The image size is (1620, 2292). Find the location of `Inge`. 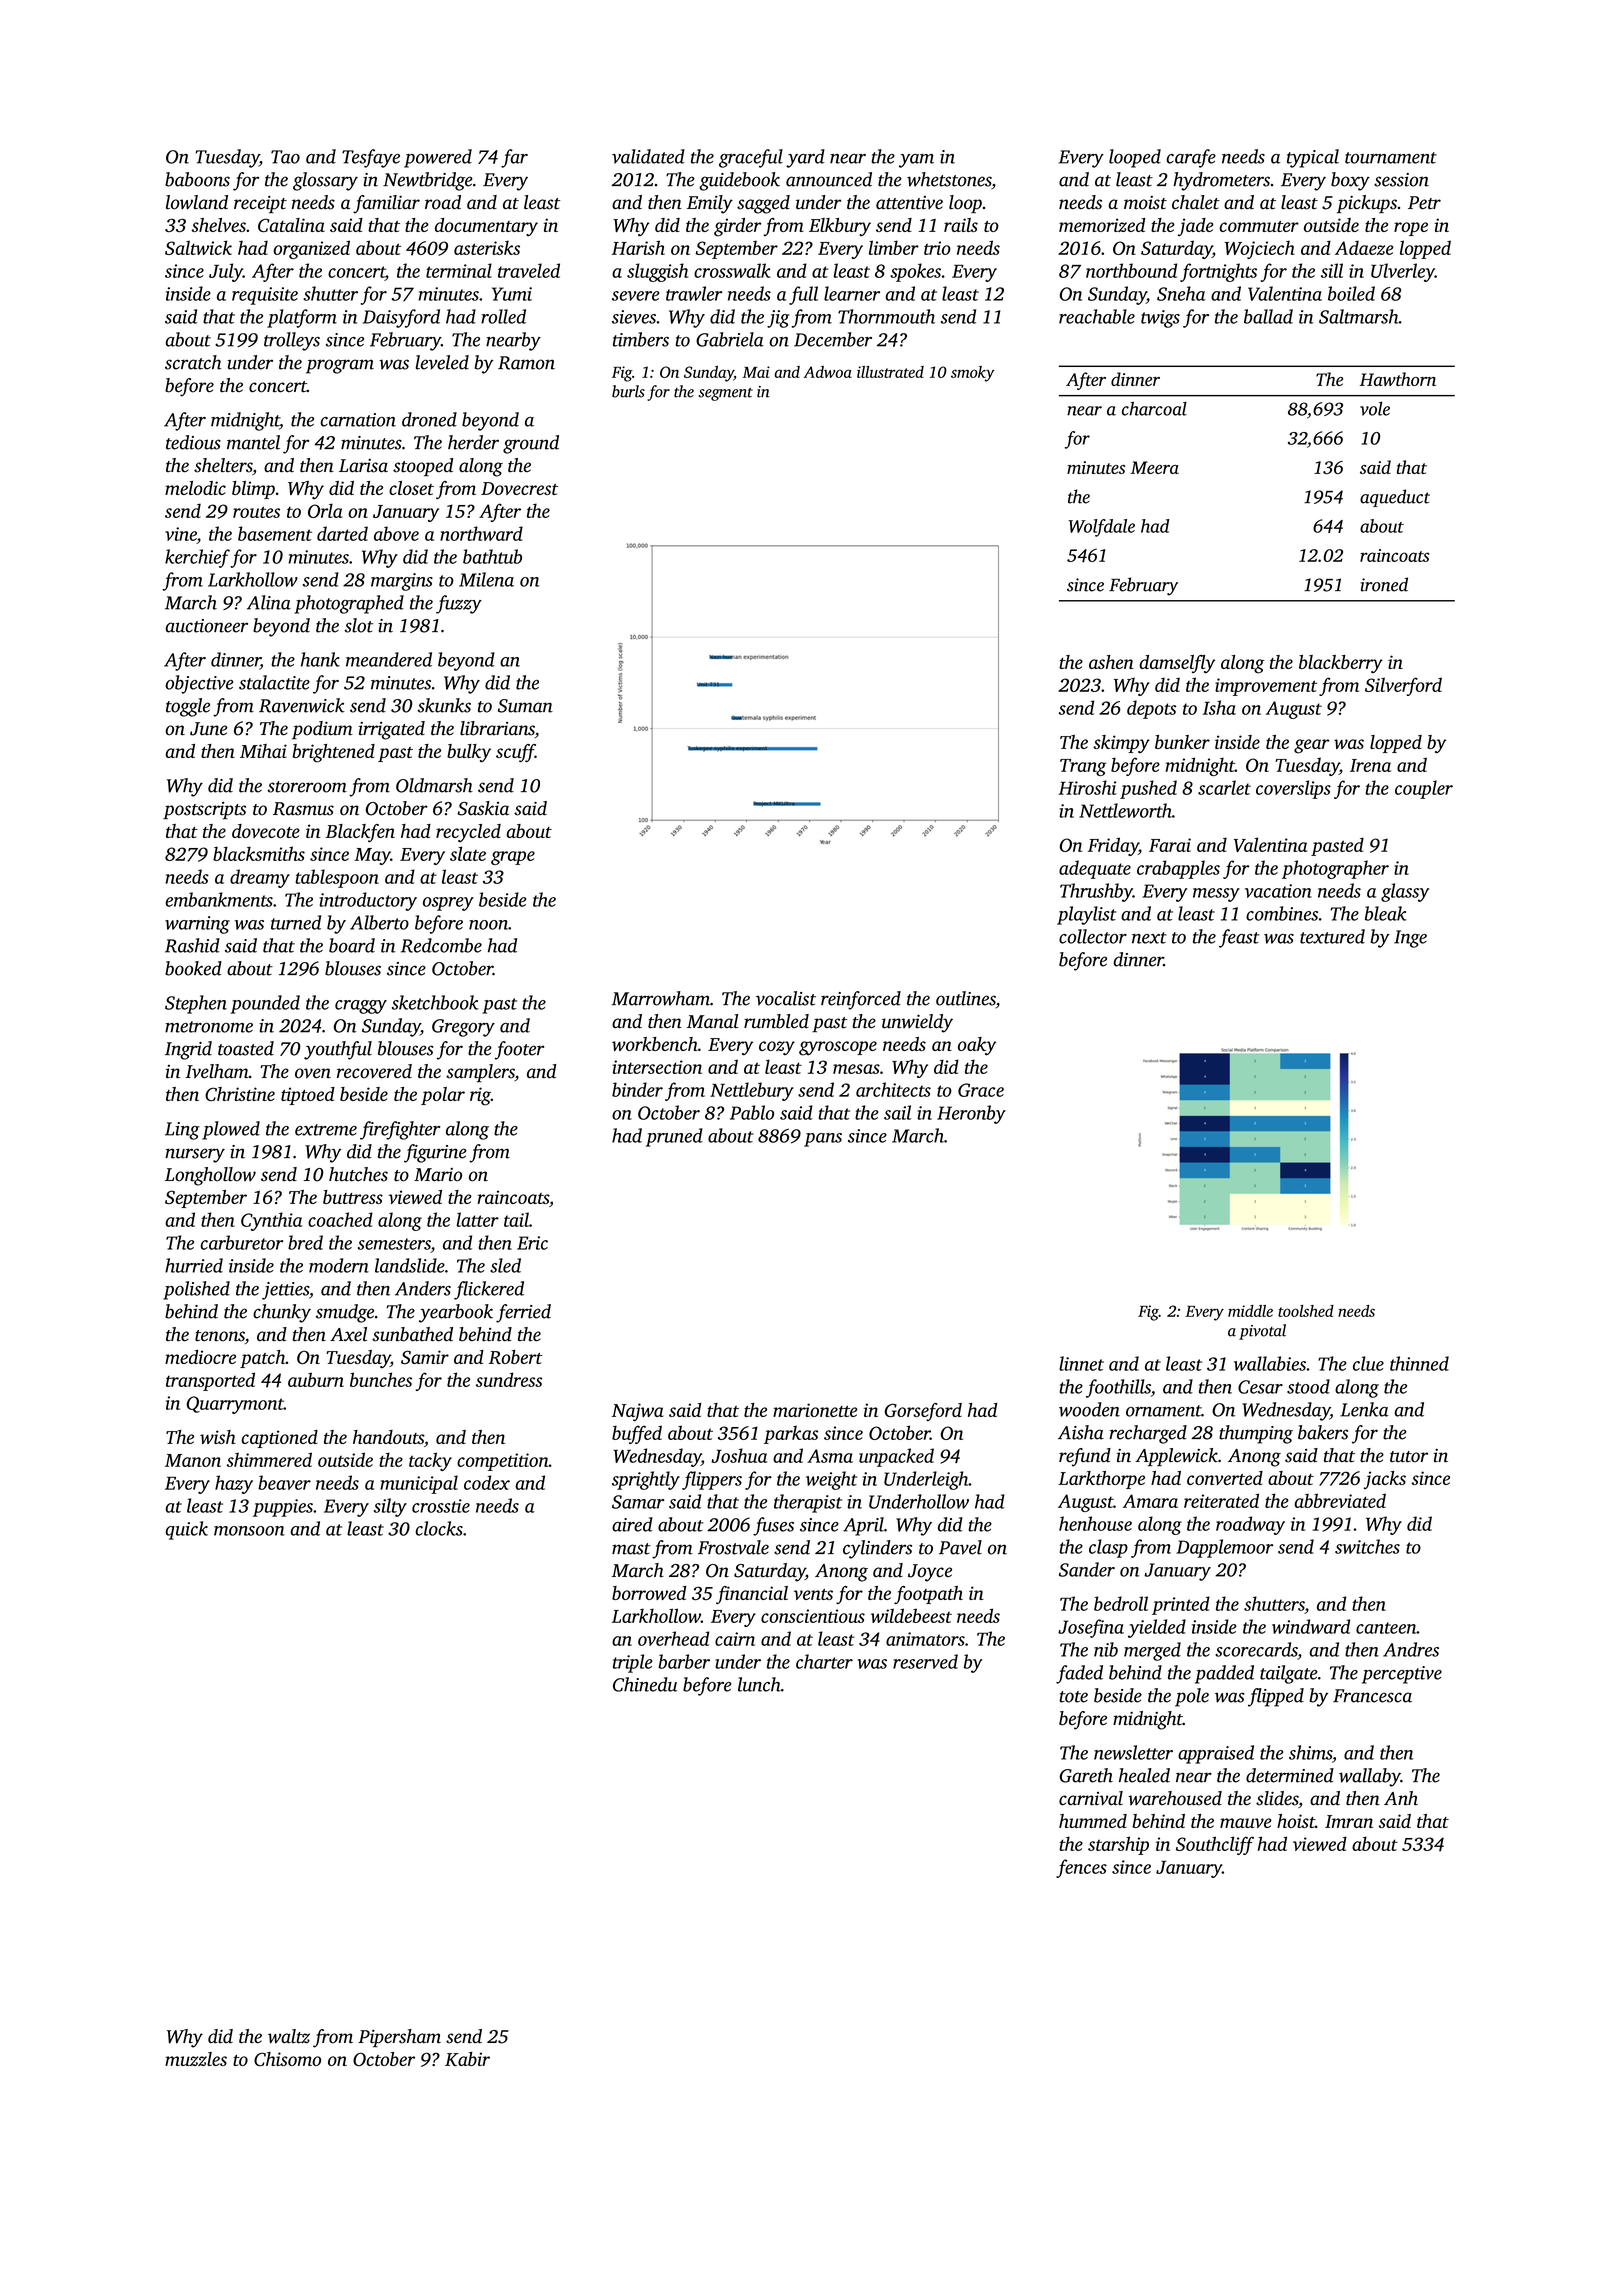

Inge is located at coordinates (1410, 939).
